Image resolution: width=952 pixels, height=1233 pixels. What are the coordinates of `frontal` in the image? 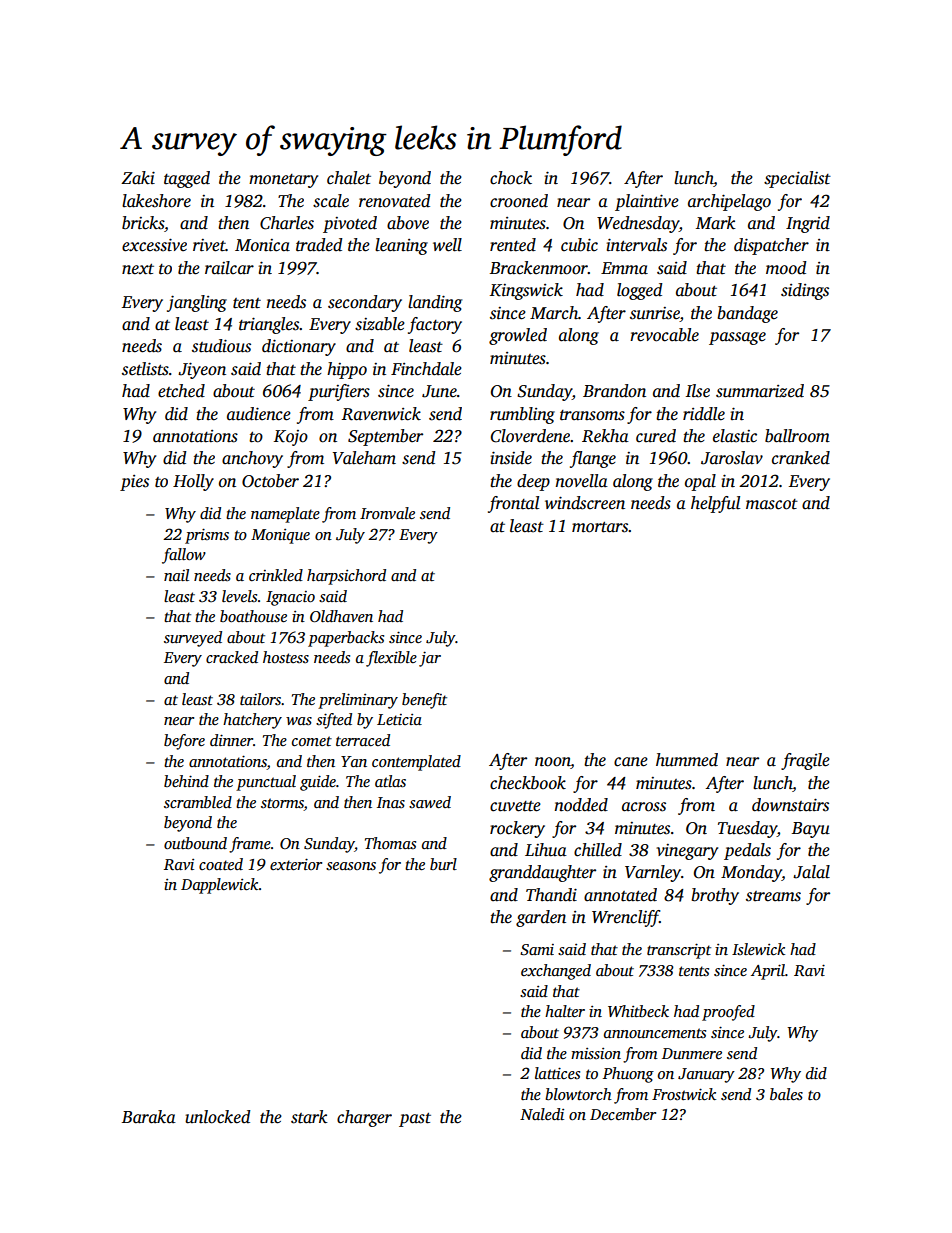 It's located at (513, 504).
